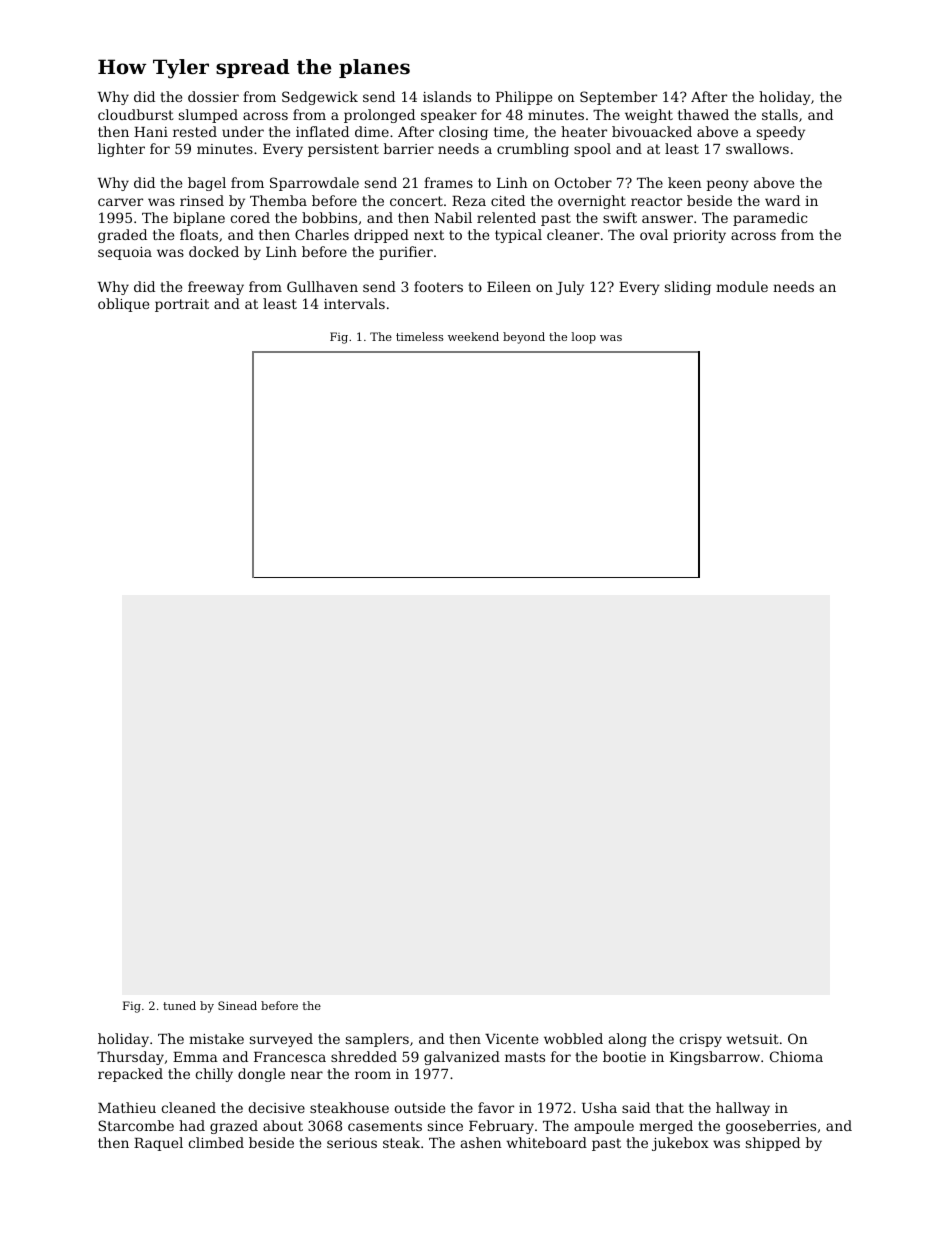  Describe the element at coordinates (753, 1039) in the page. I see `wetsuit` at that location.
